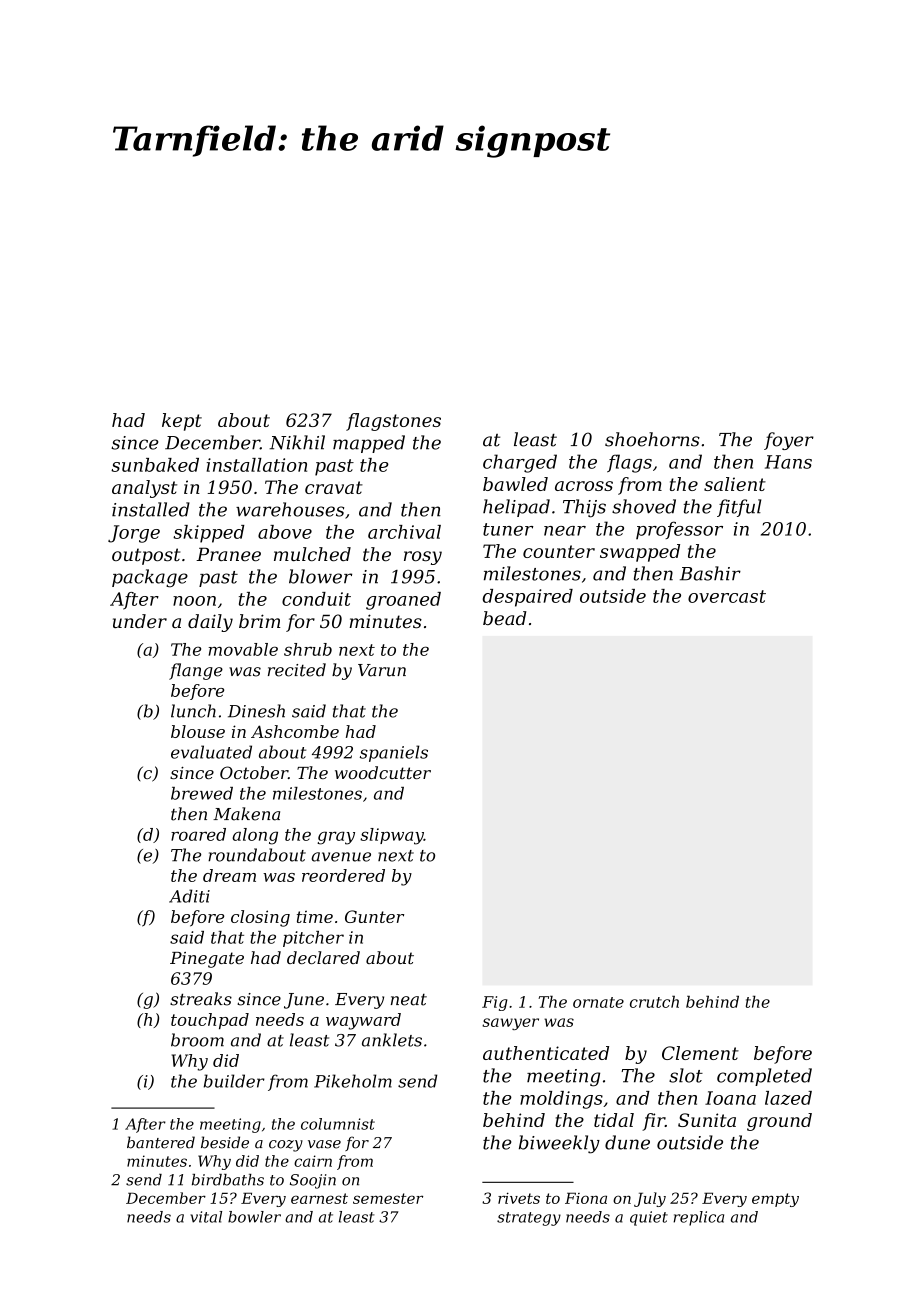 The height and width of the document is (1311, 924). What do you see at coordinates (789, 441) in the document?
I see `foyer` at bounding box center [789, 441].
